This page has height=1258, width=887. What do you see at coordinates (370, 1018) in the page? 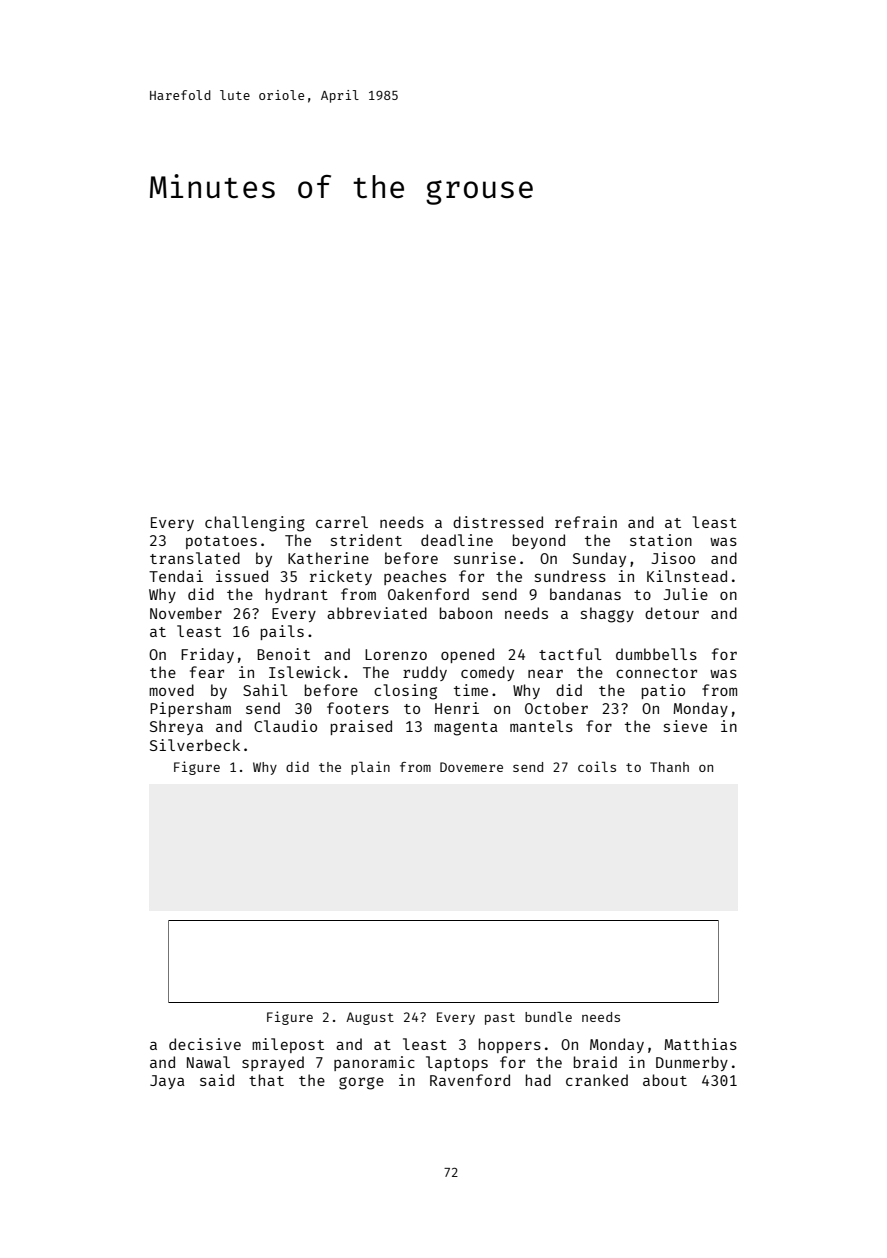
I see `August` at bounding box center [370, 1018].
